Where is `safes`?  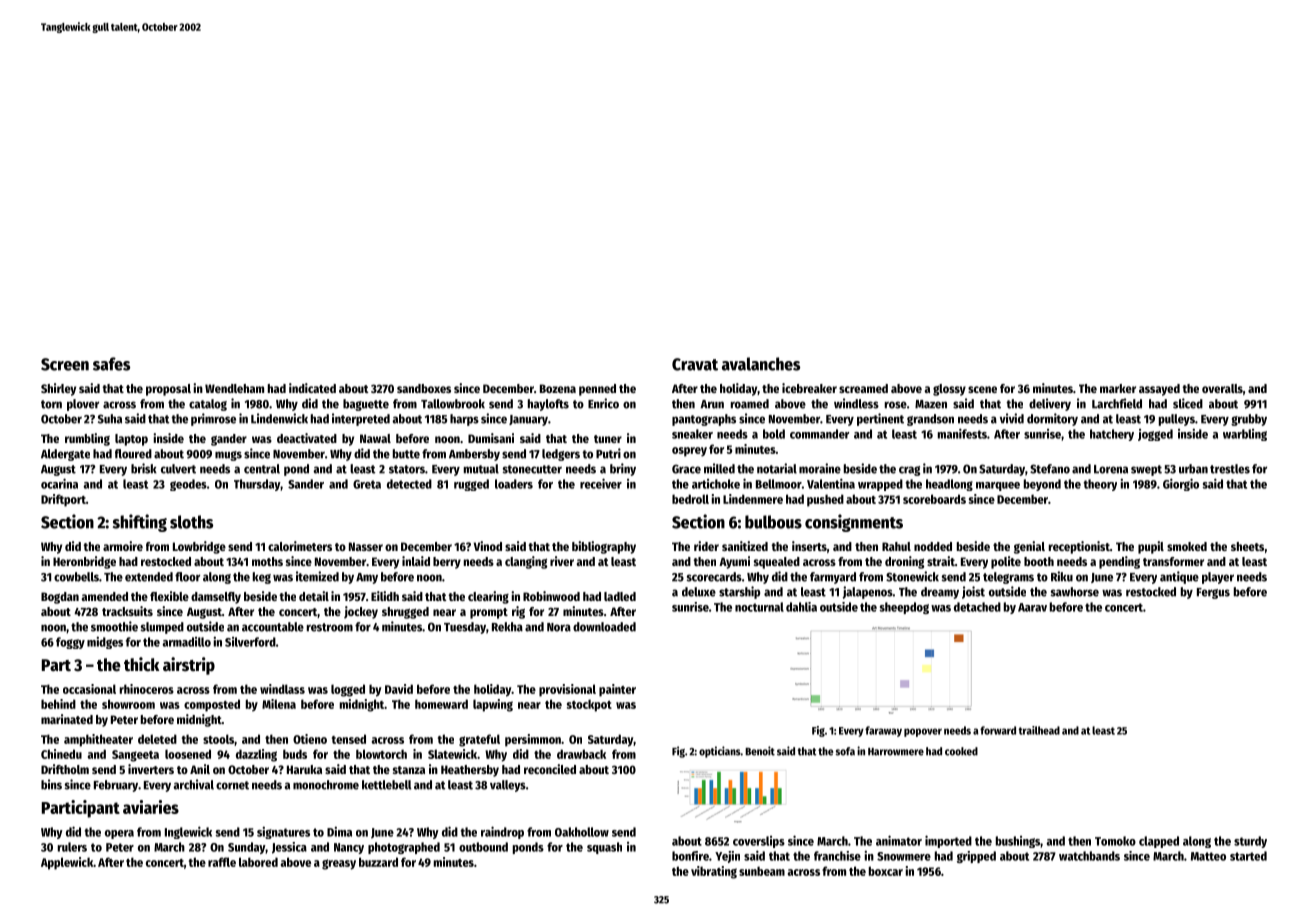
safes is located at coordinates (111, 364).
